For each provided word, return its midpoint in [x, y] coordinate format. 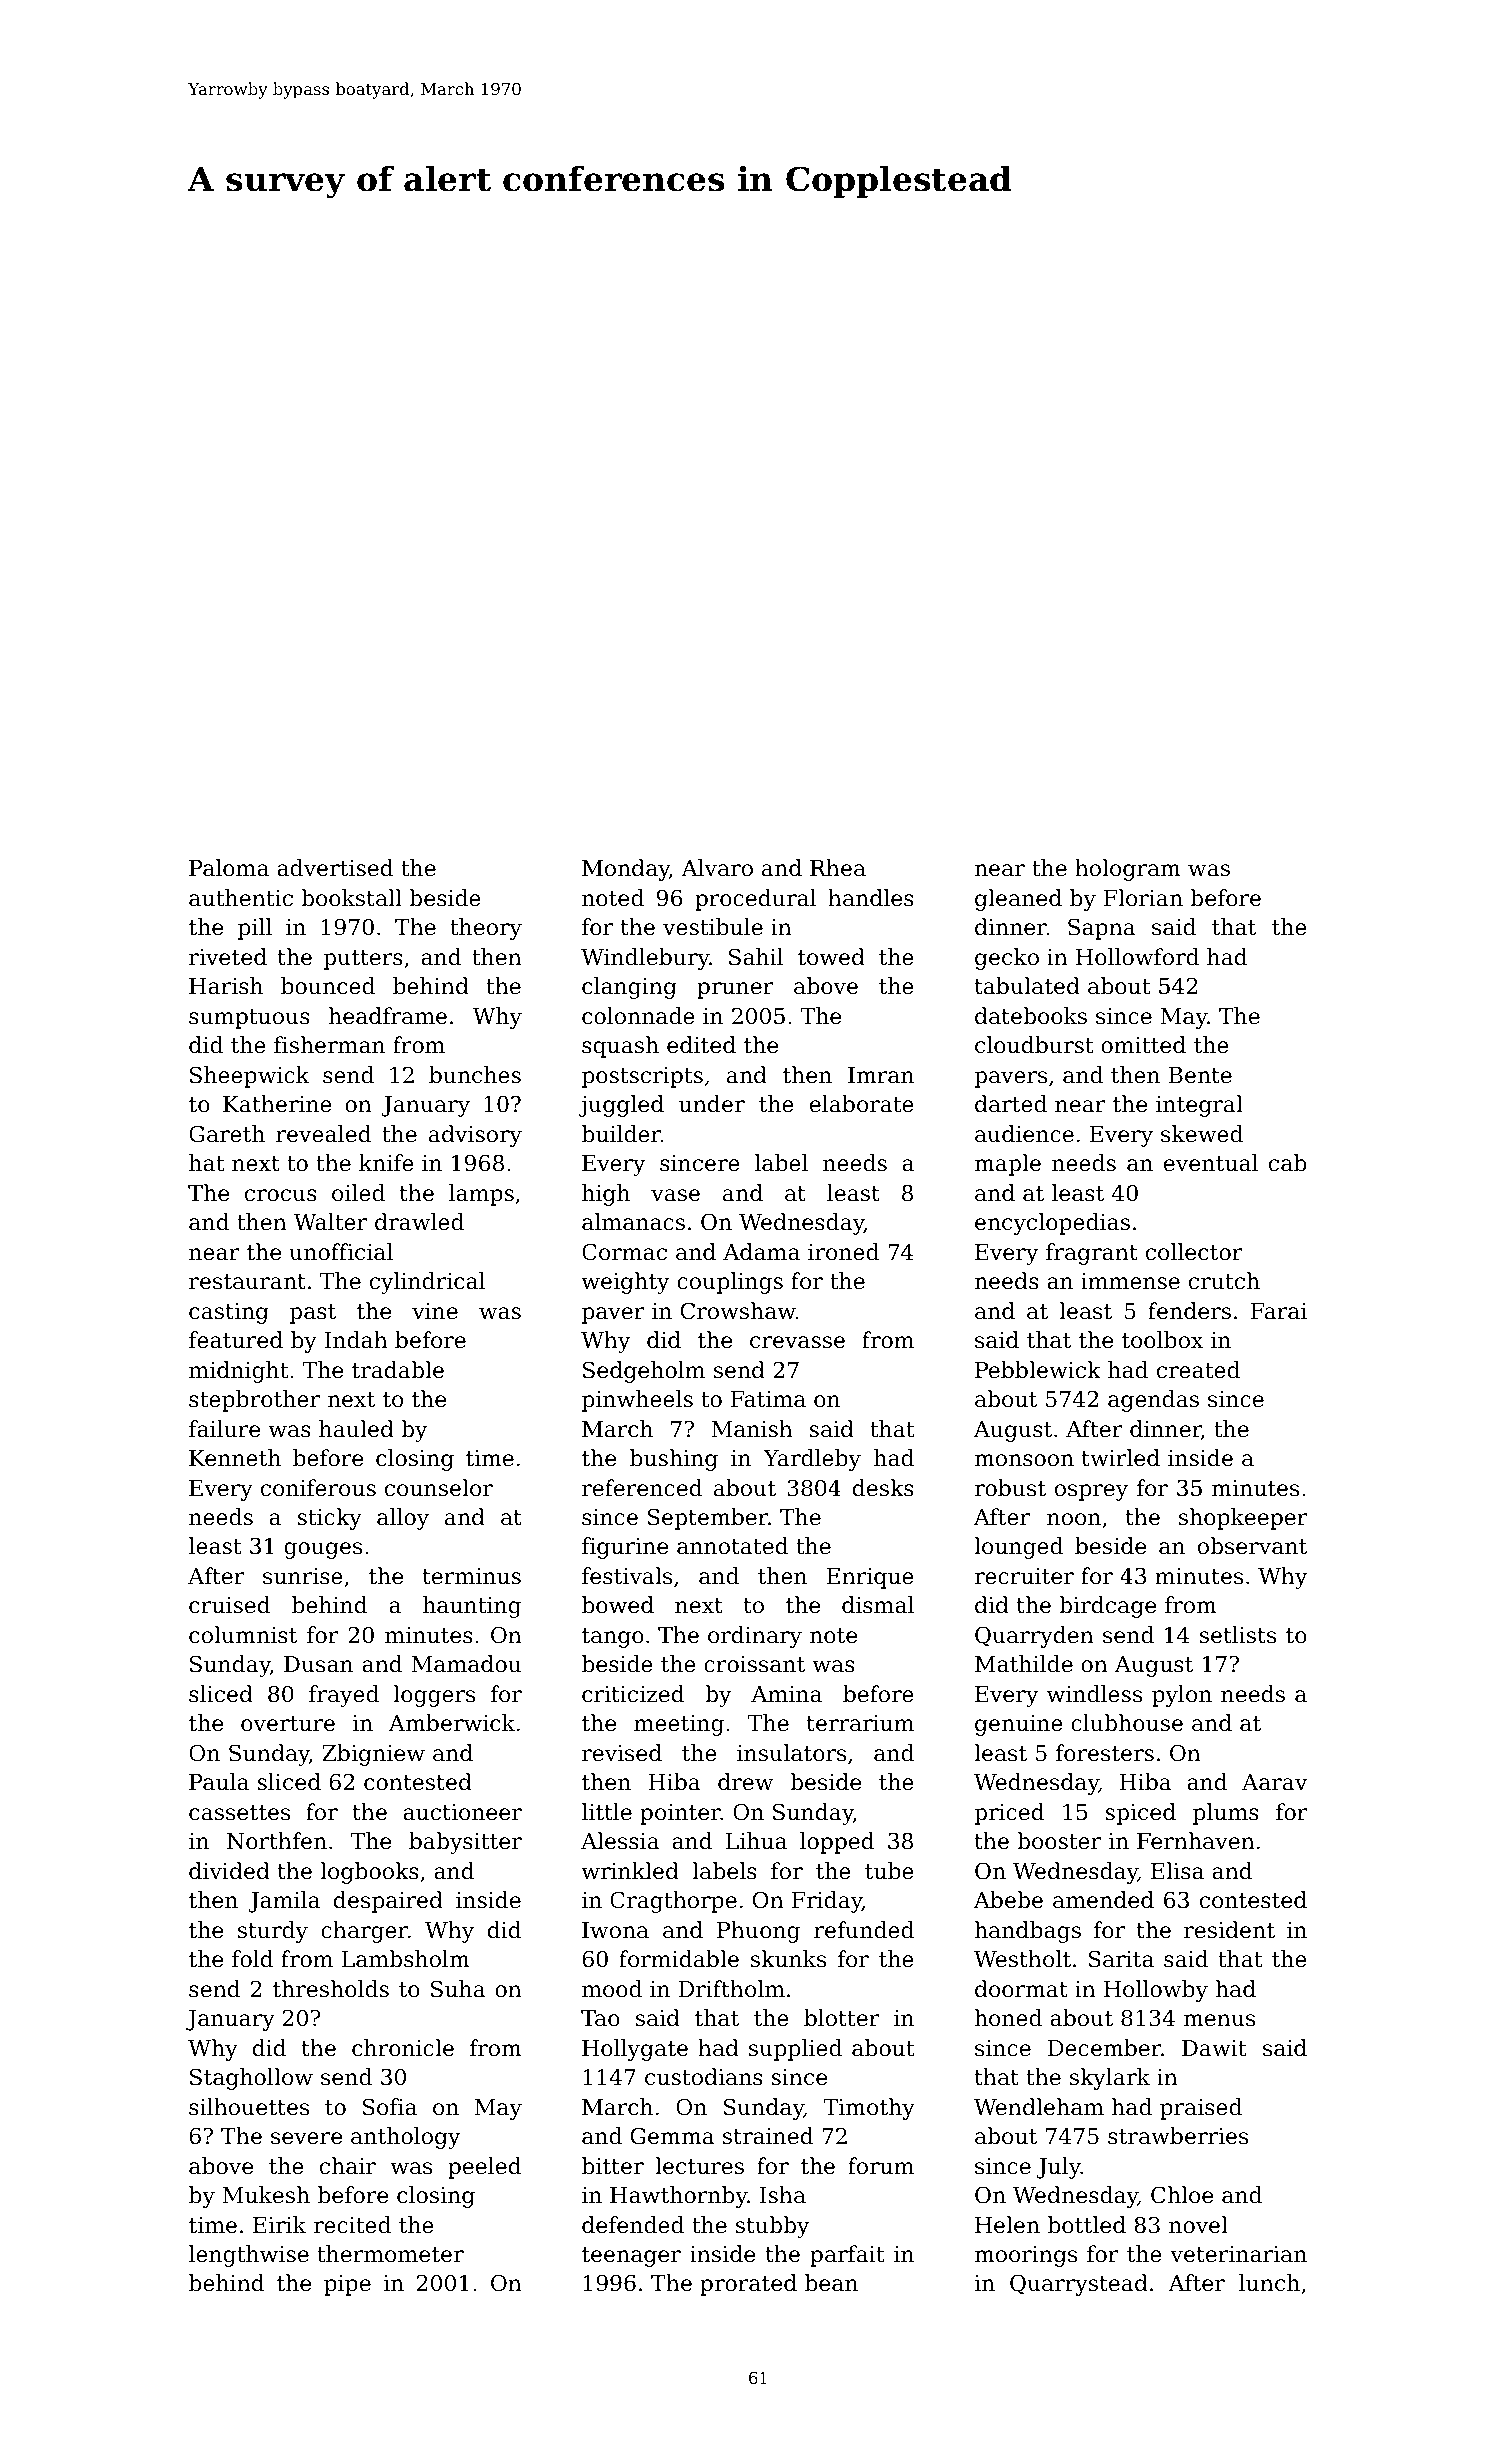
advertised [335, 868]
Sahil [756, 957]
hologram [1128, 870]
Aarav [1275, 1782]
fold [252, 1959]
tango [613, 1638]
